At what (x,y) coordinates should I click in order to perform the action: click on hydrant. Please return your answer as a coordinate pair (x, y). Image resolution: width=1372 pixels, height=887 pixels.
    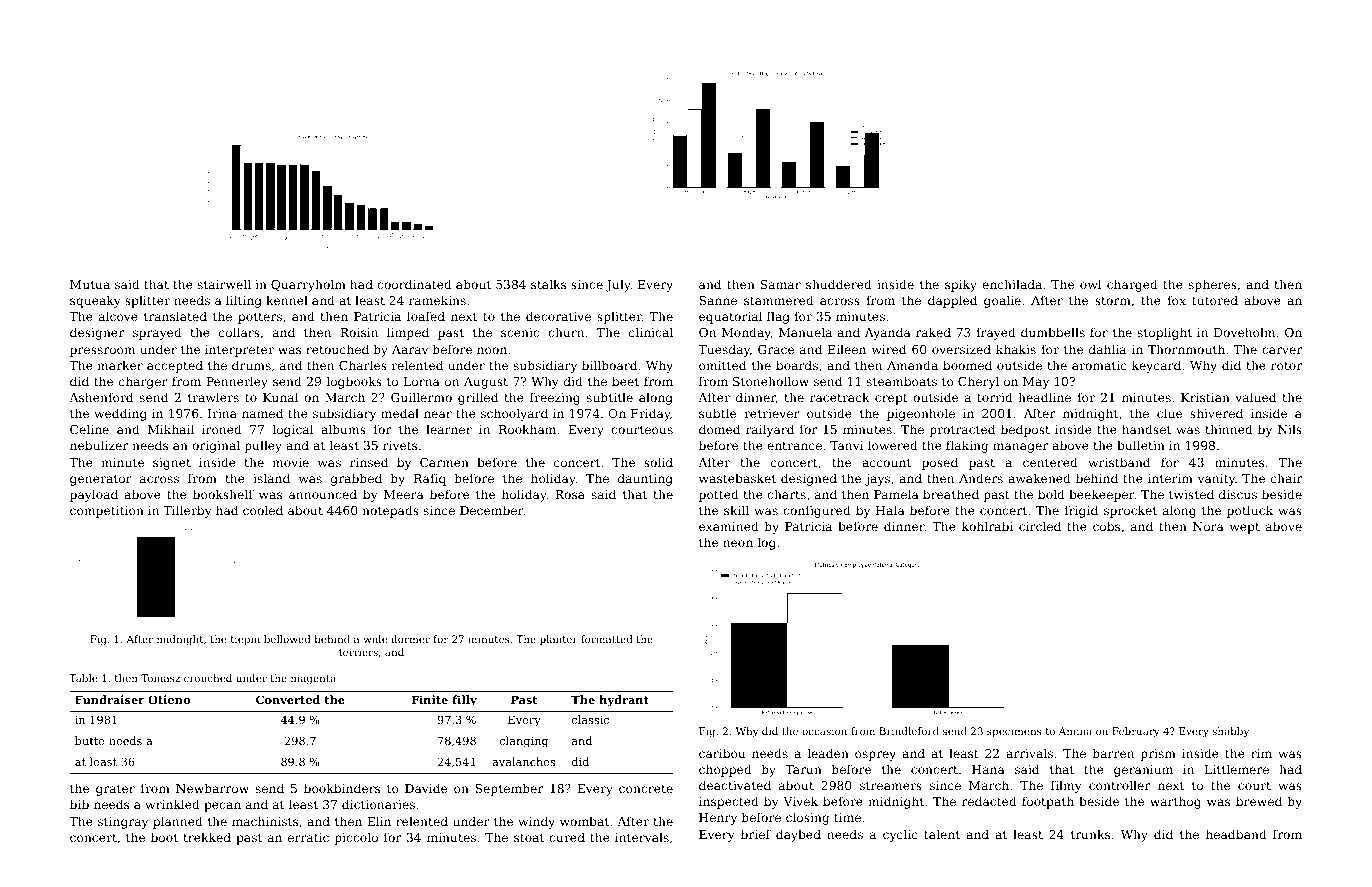
    Looking at the image, I should click on (624, 701).
